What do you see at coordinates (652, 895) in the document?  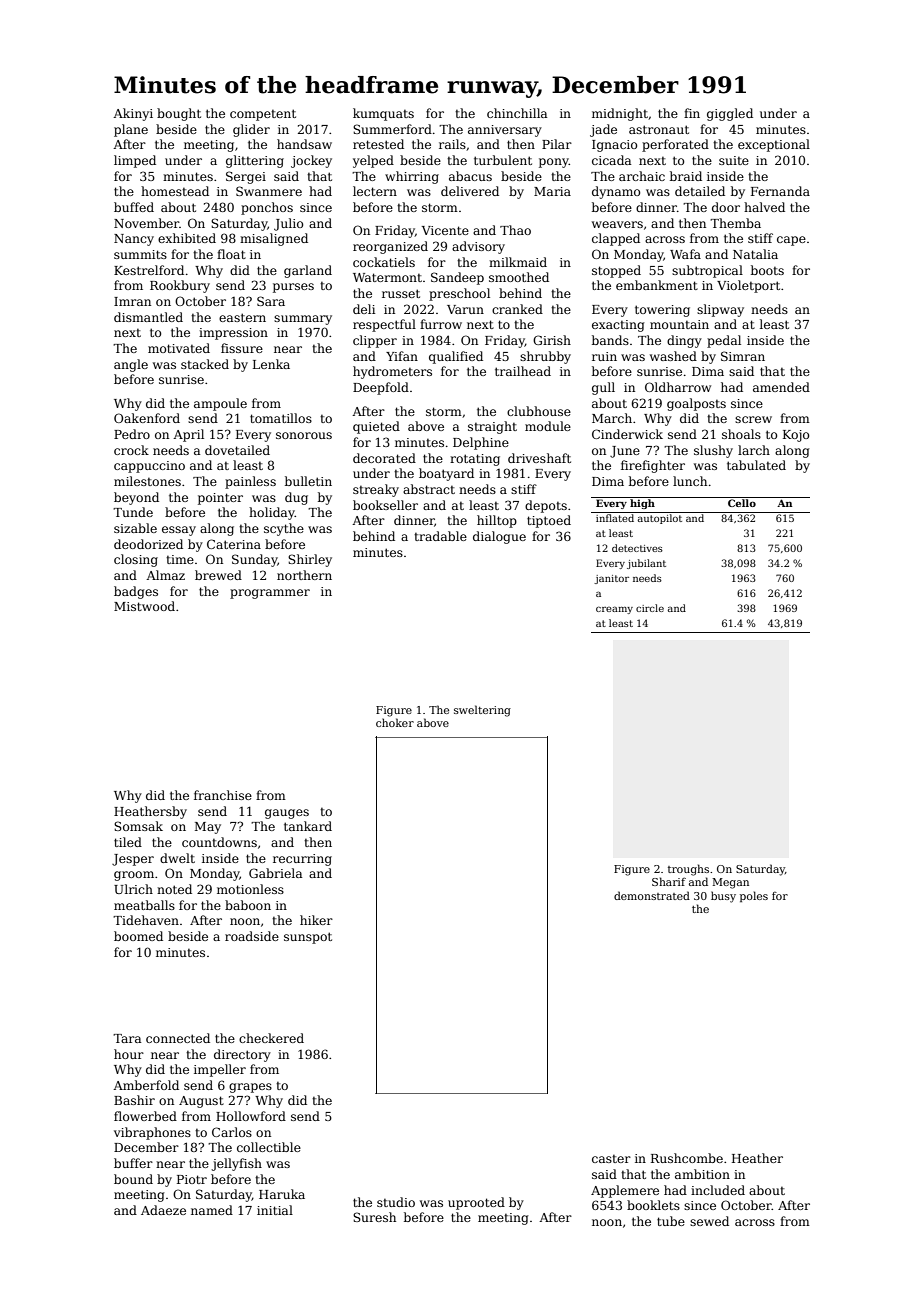 I see `demonstrated` at bounding box center [652, 895].
